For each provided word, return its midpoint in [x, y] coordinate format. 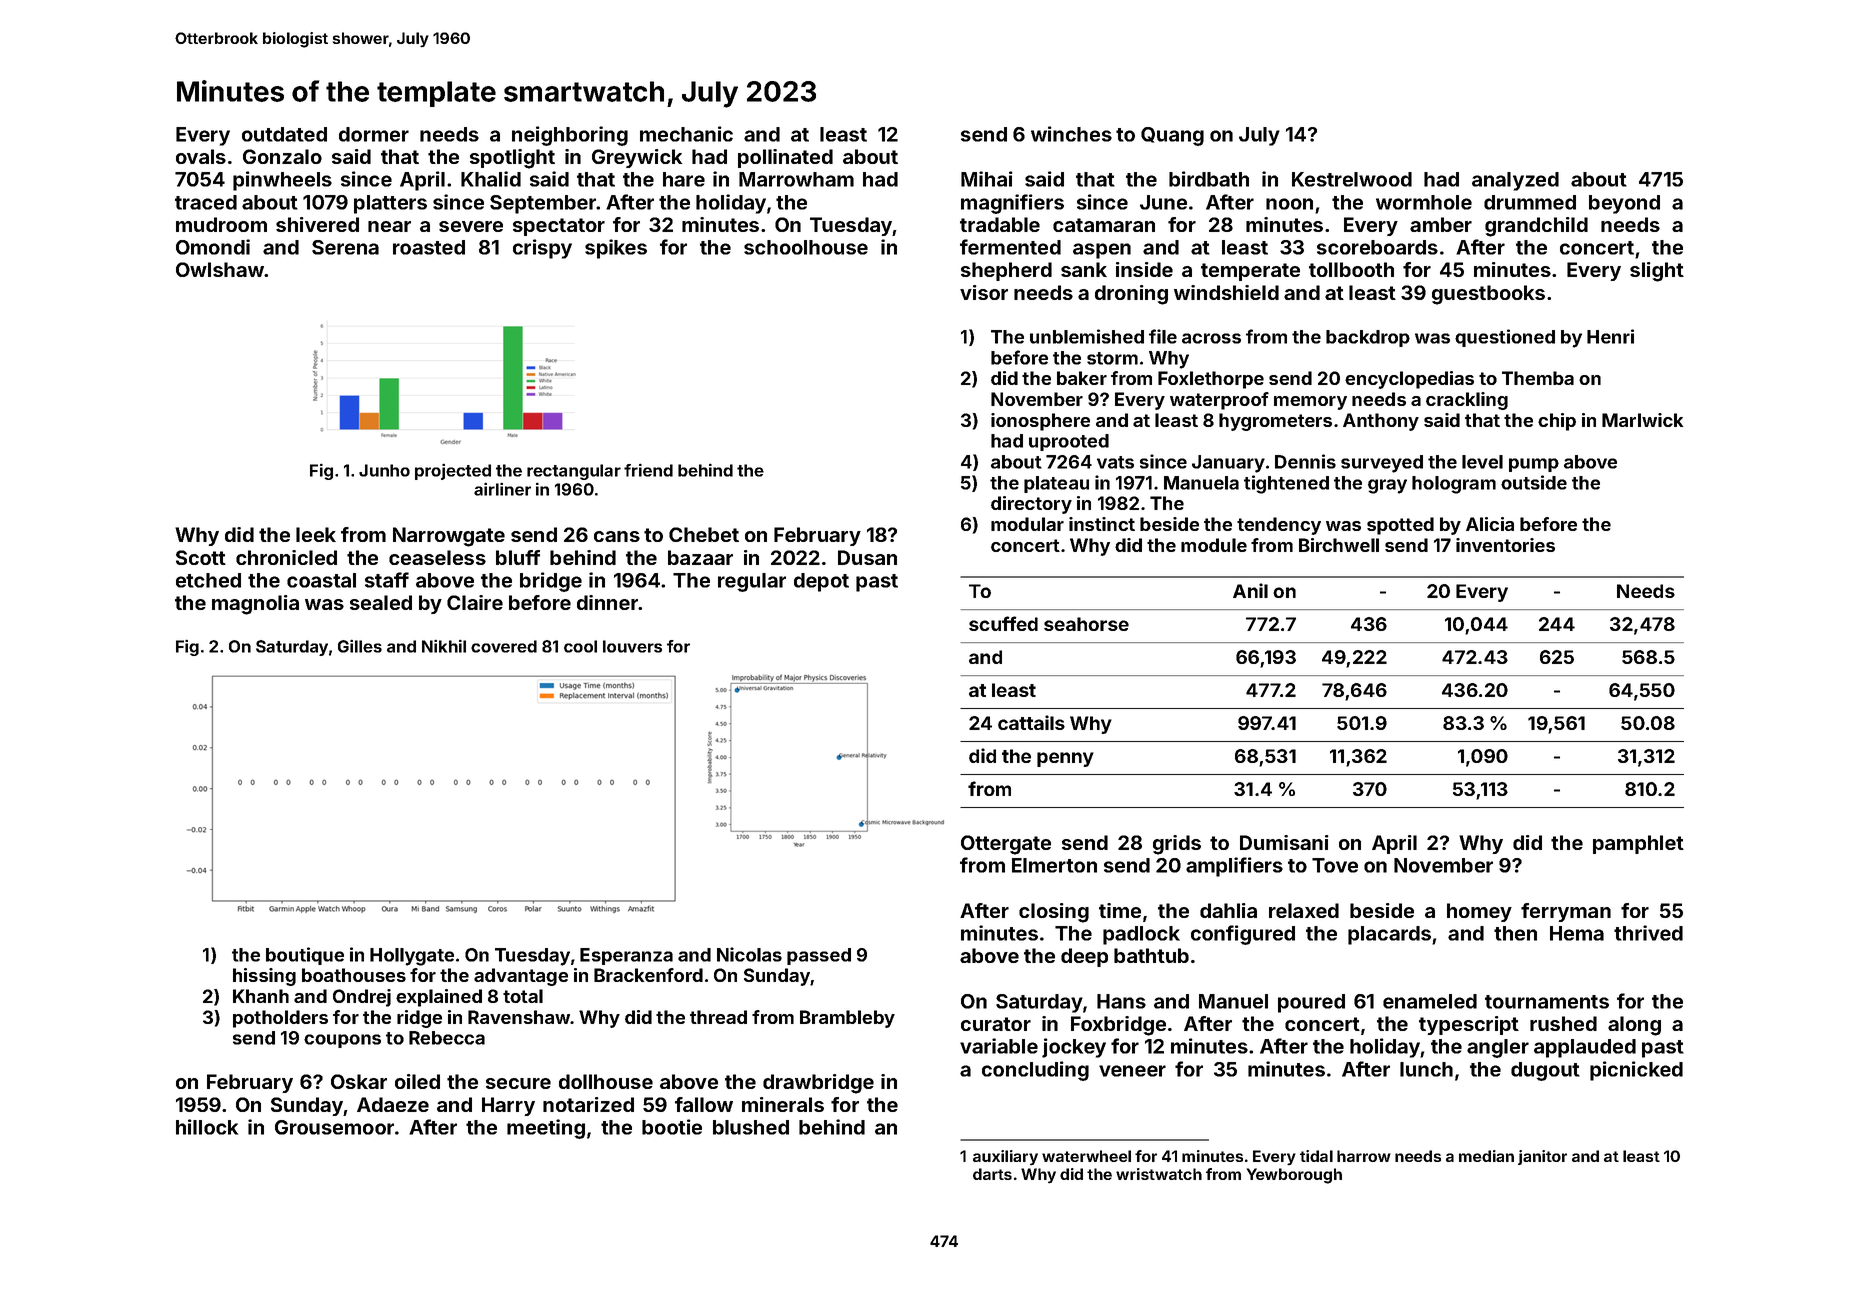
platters [390, 204]
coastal [321, 580]
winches [1071, 134]
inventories [1505, 545]
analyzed [1515, 181]
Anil [1250, 590]
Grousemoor [334, 1127]
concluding [1035, 1071]
